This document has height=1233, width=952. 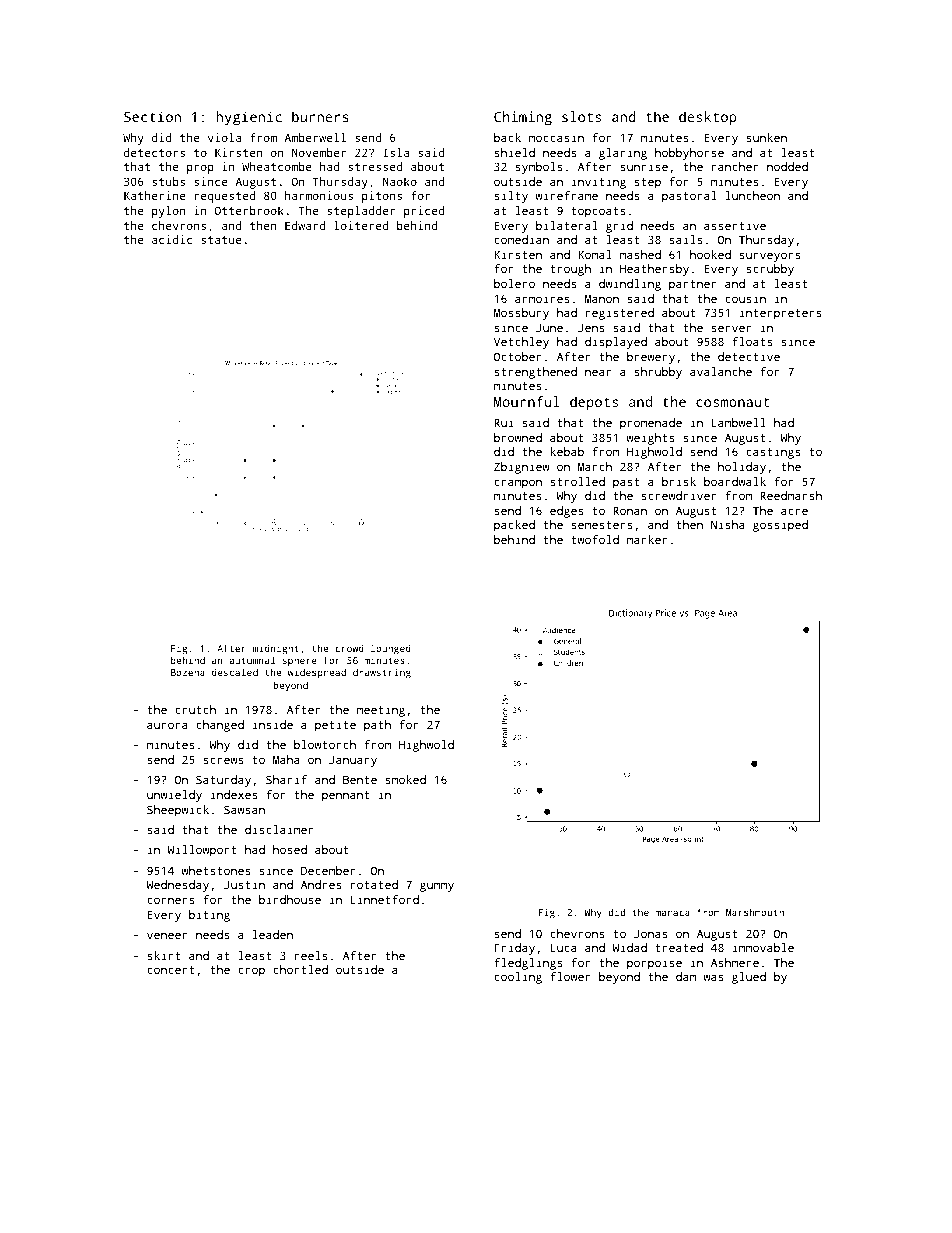 I want to click on Willowport, so click(x=201, y=851).
